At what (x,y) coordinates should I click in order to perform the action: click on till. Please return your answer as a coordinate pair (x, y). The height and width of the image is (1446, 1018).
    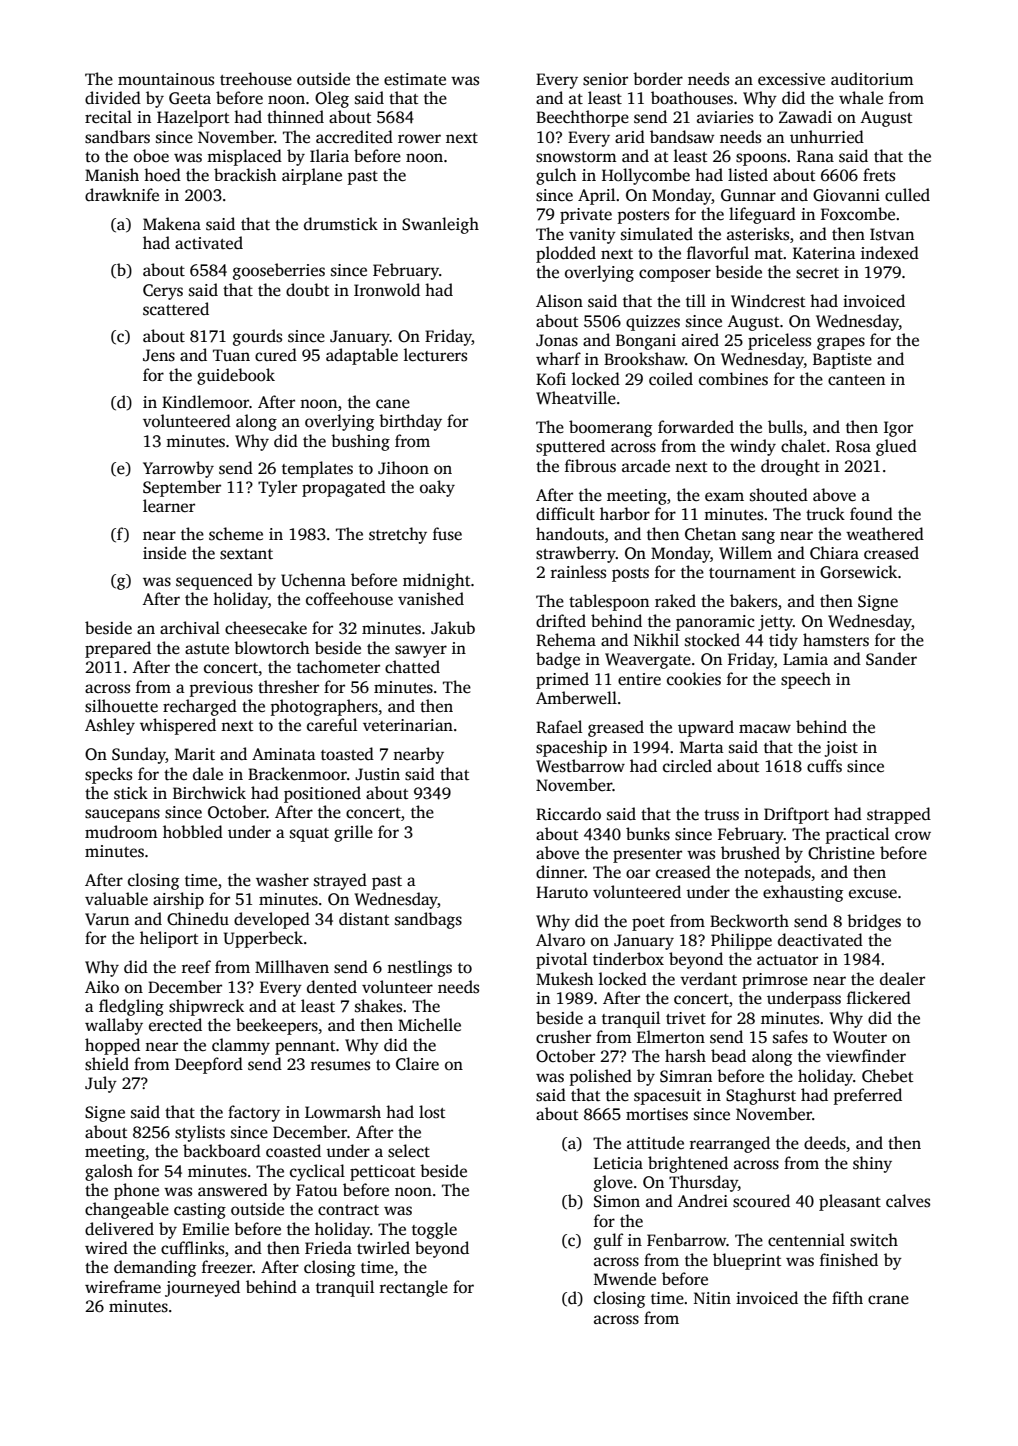
    Looking at the image, I should click on (696, 300).
